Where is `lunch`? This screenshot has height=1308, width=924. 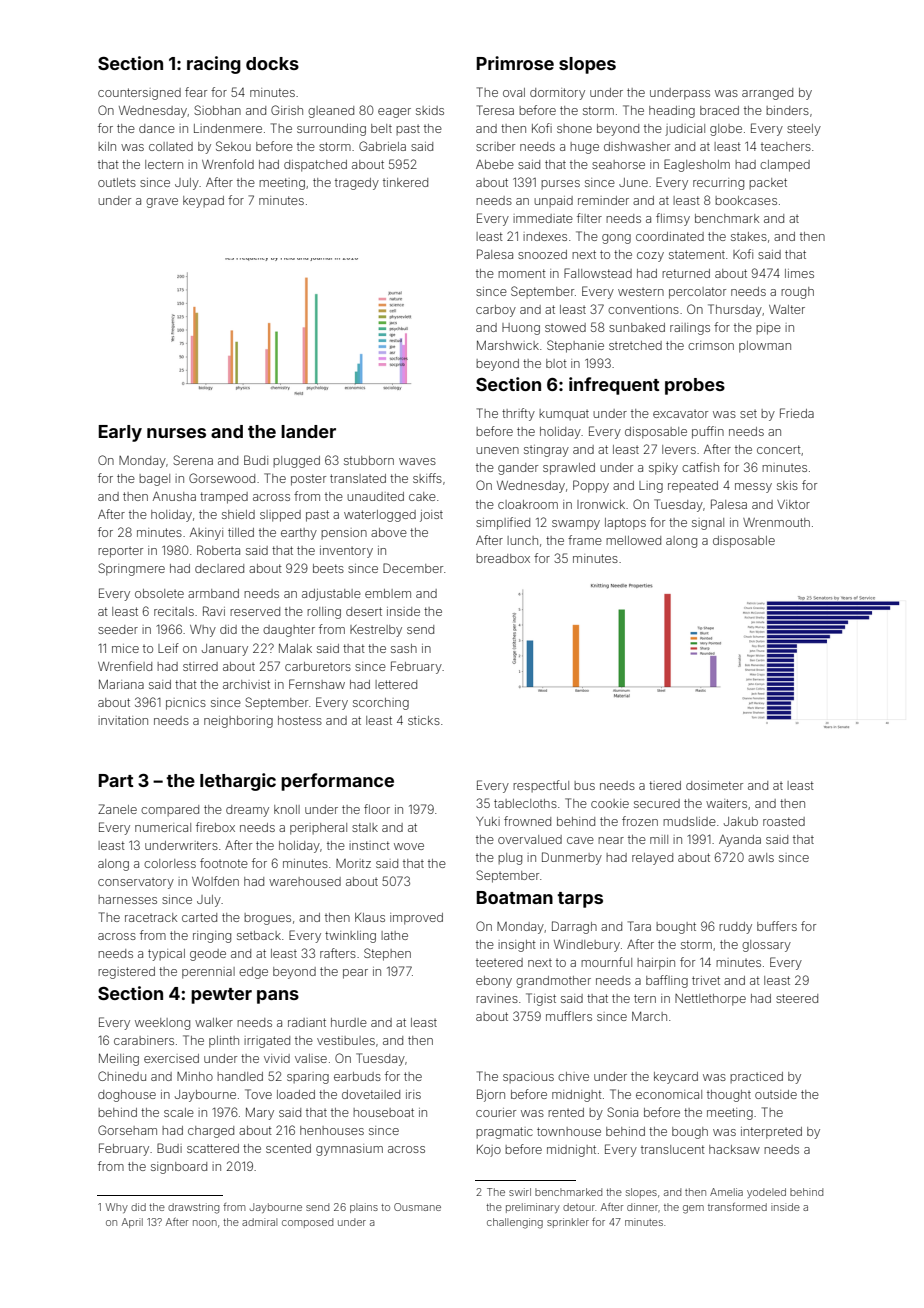
lunch is located at coordinates (522, 540).
